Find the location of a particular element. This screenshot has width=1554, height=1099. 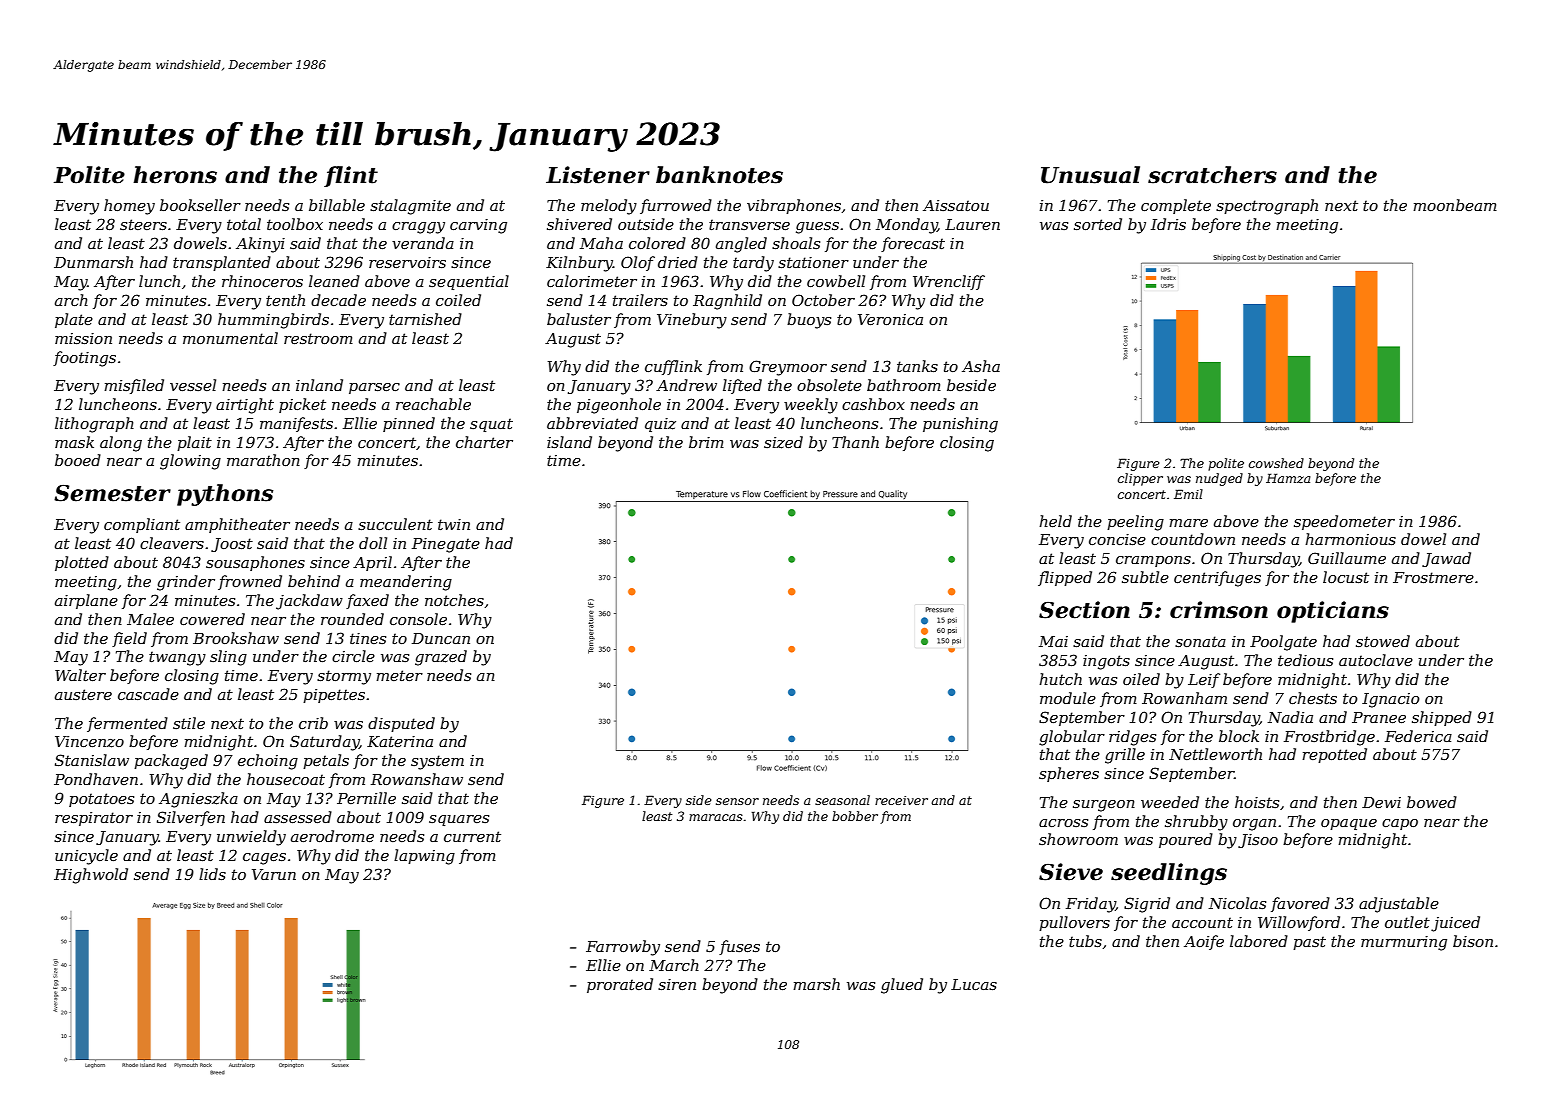

Pinegate is located at coordinates (446, 545).
